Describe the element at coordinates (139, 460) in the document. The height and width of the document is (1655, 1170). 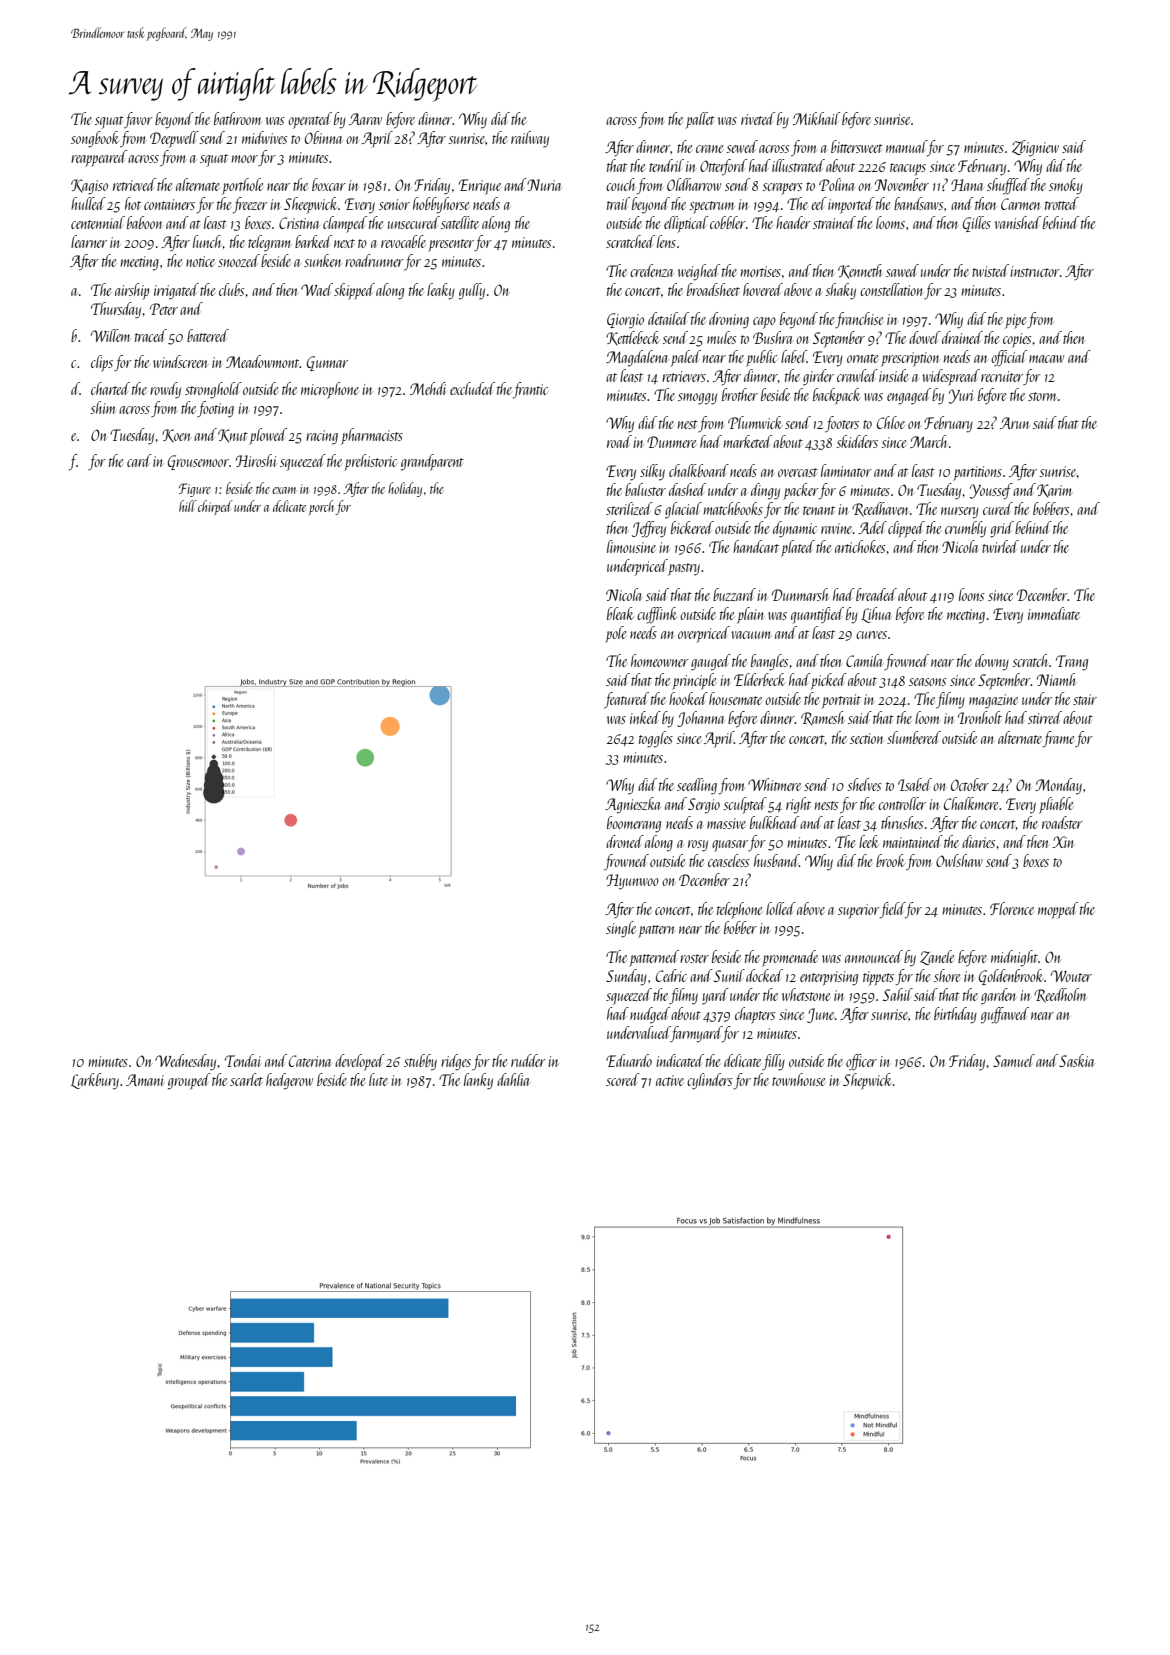
I see `card` at that location.
